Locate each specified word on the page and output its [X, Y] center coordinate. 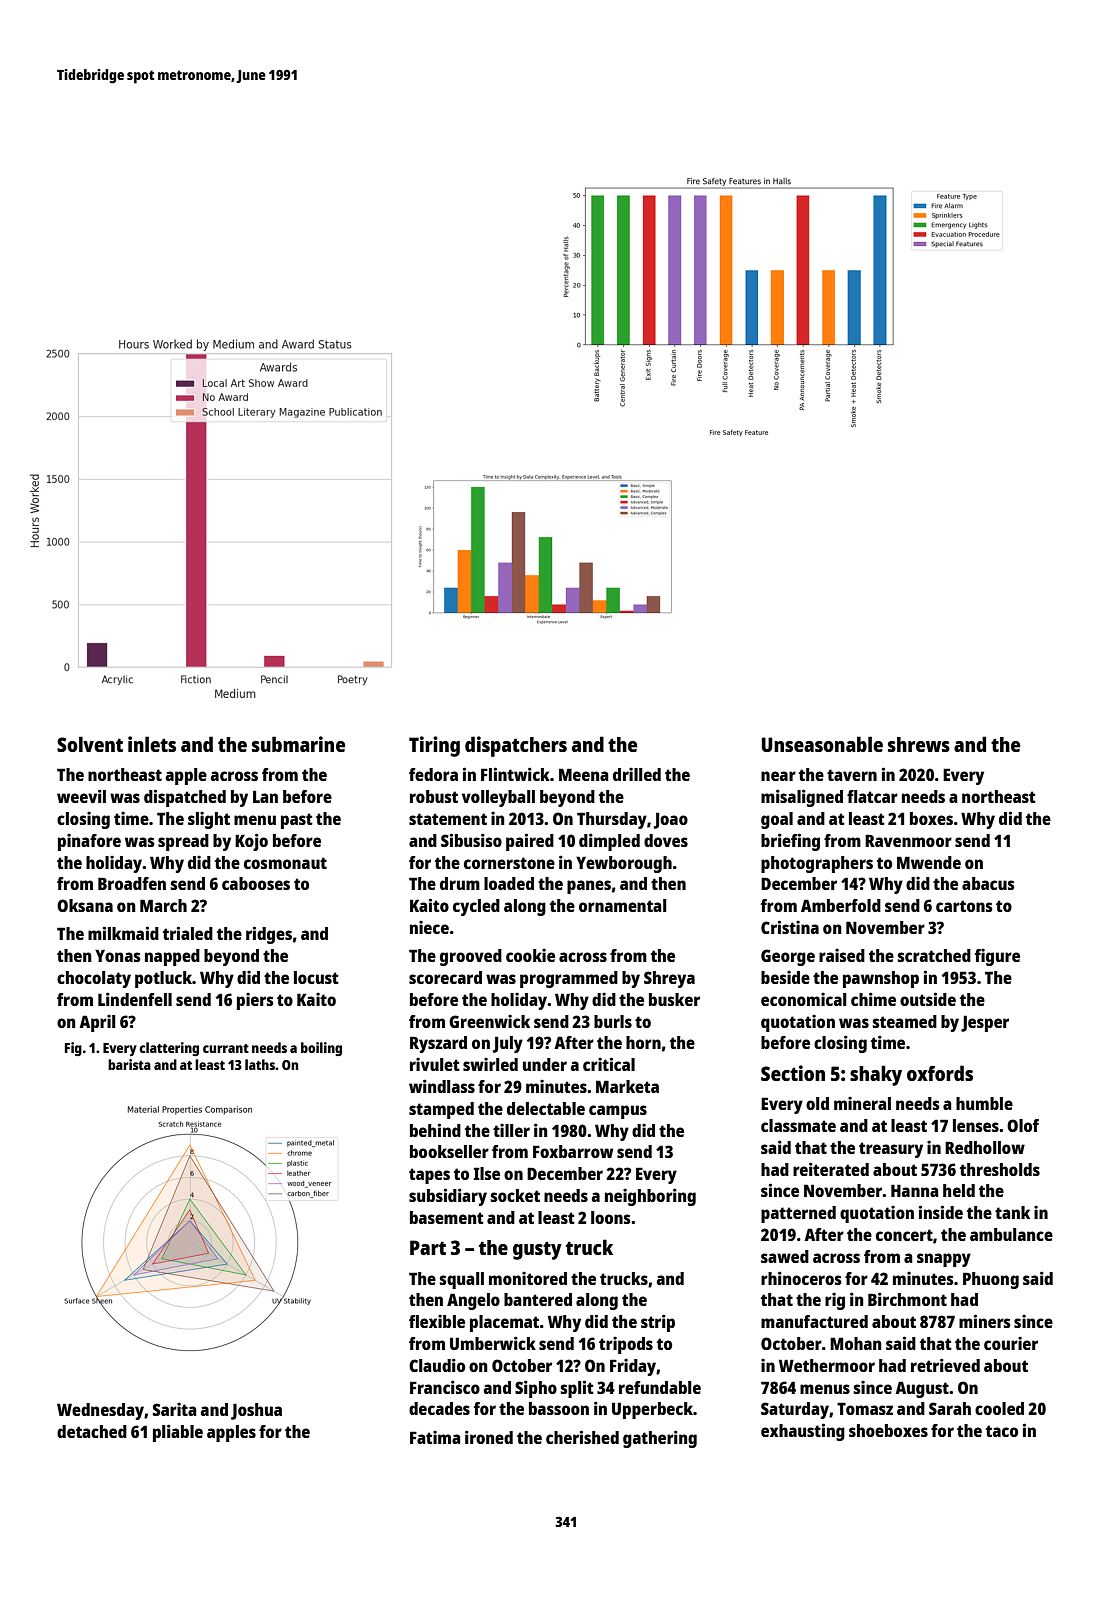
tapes [429, 1176]
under [545, 1064]
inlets [152, 744]
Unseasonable [822, 744]
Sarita [175, 1409]
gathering [660, 1439]
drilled [637, 774]
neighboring [650, 1197]
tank [1012, 1212]
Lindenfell [135, 999]
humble [984, 1103]
